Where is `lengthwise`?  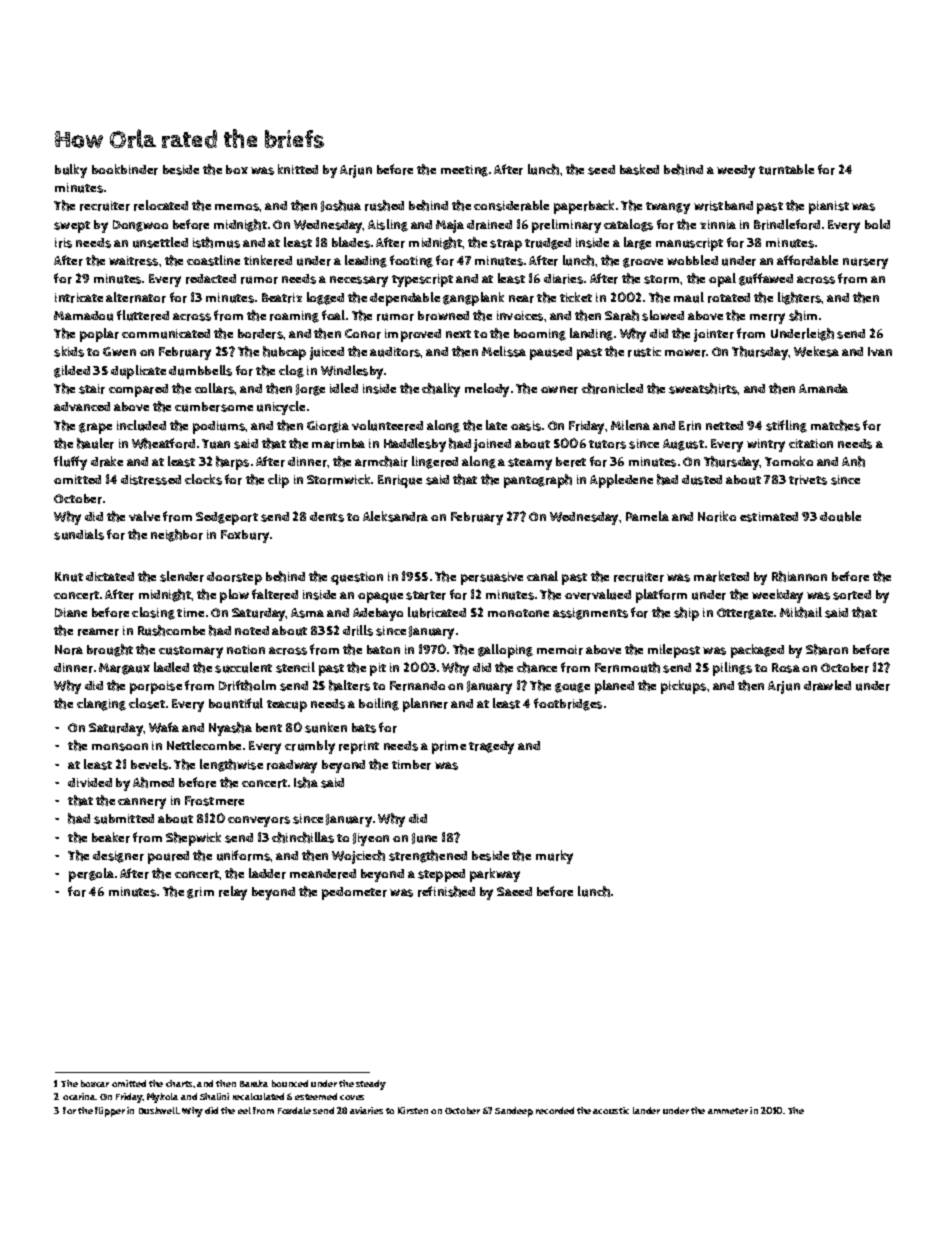 lengthwise is located at coordinates (231, 765).
